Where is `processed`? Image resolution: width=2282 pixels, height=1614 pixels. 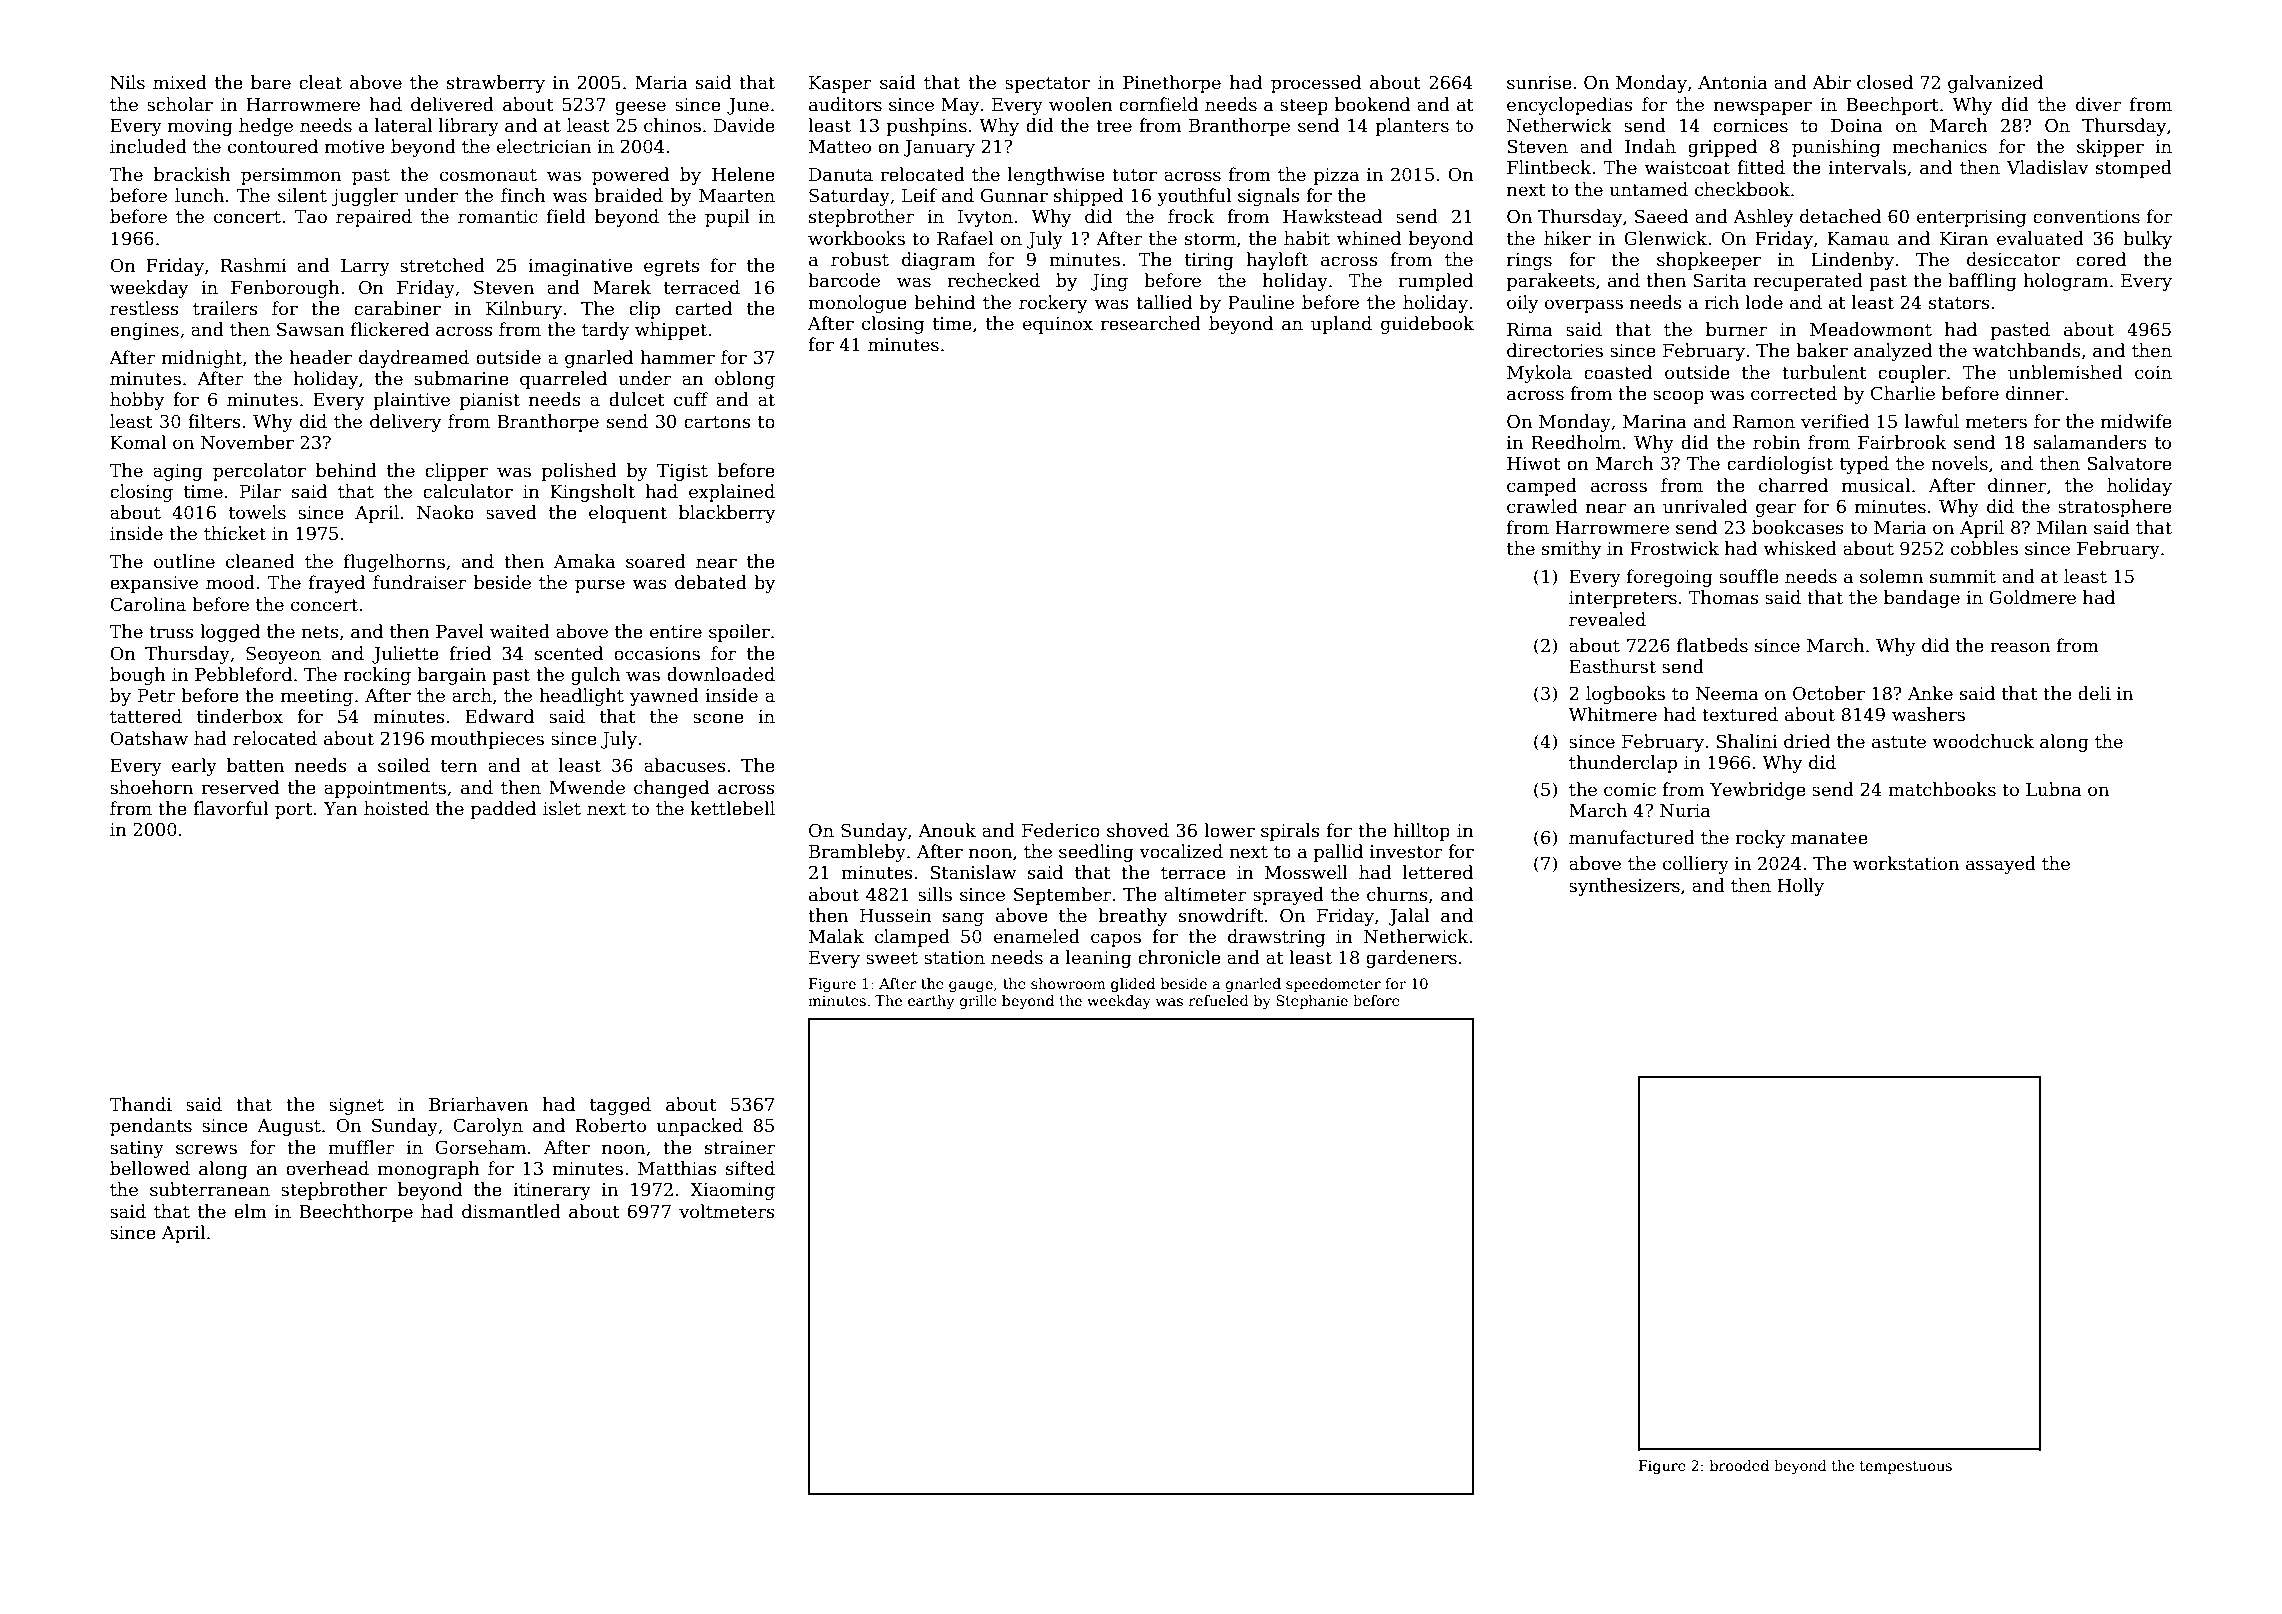 processed is located at coordinates (1316, 84).
